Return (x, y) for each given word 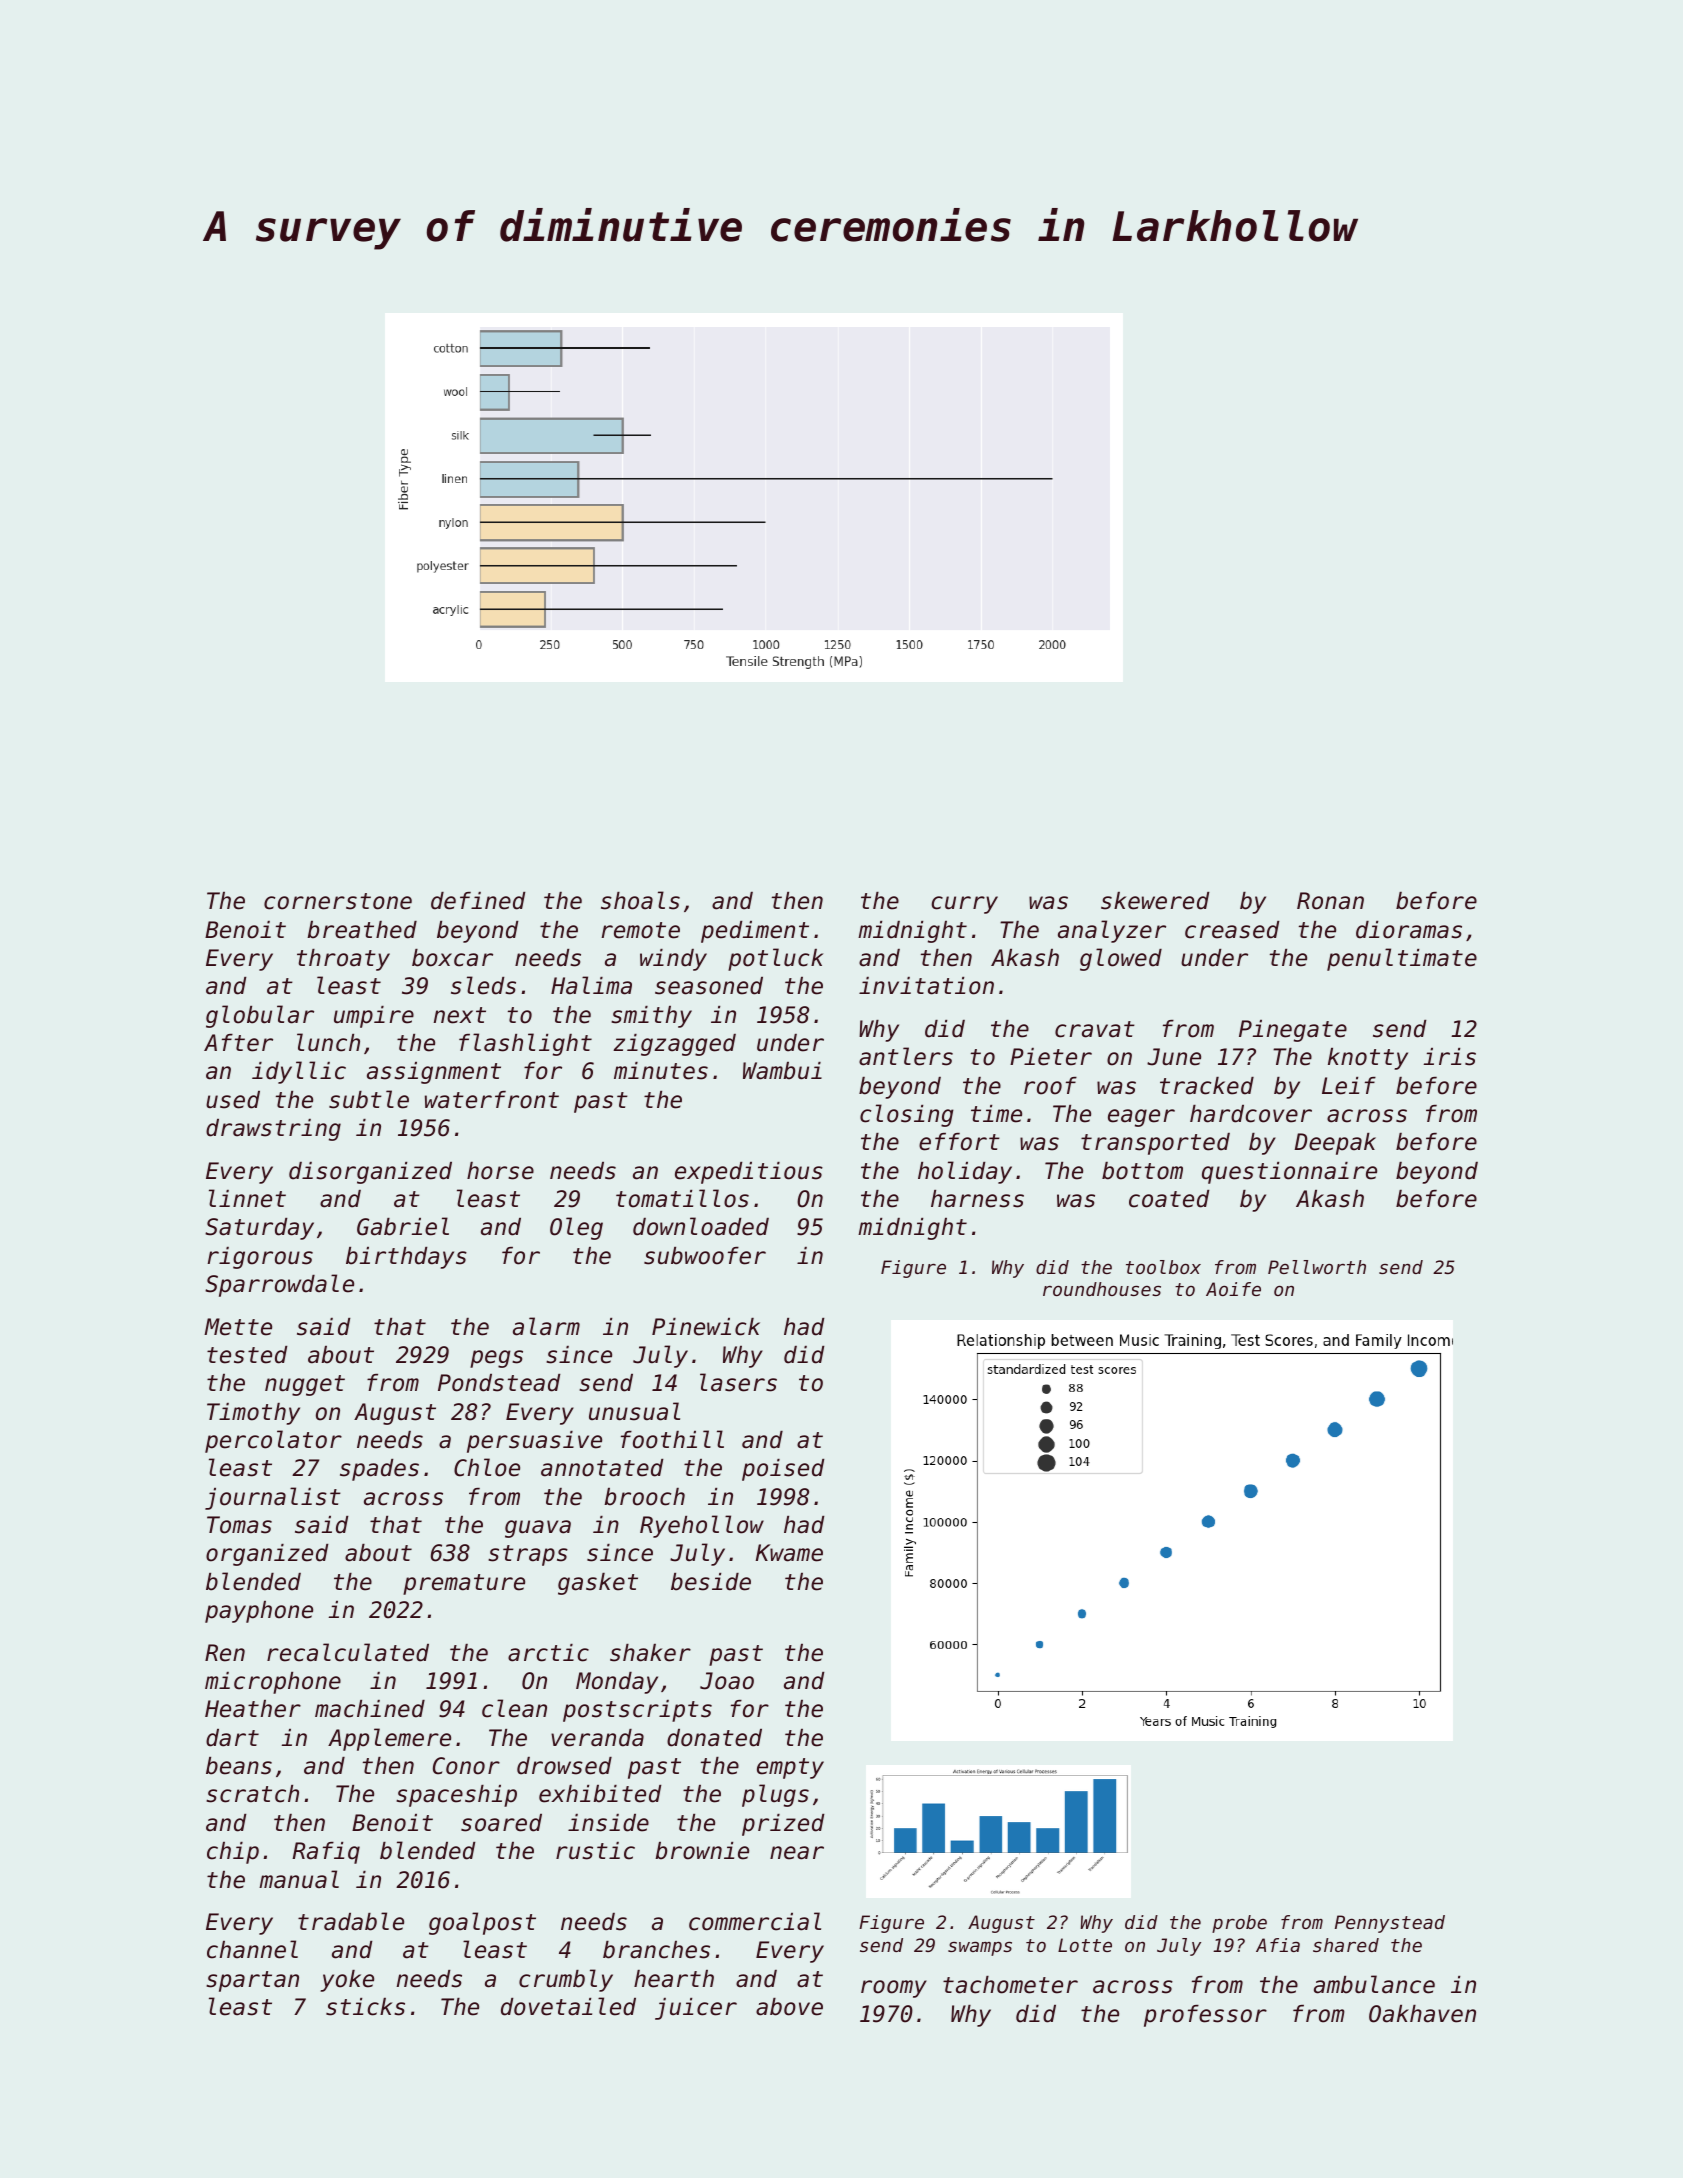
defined (478, 901)
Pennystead (1390, 1924)
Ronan (1330, 901)
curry (964, 905)
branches (656, 1950)
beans (239, 1766)
